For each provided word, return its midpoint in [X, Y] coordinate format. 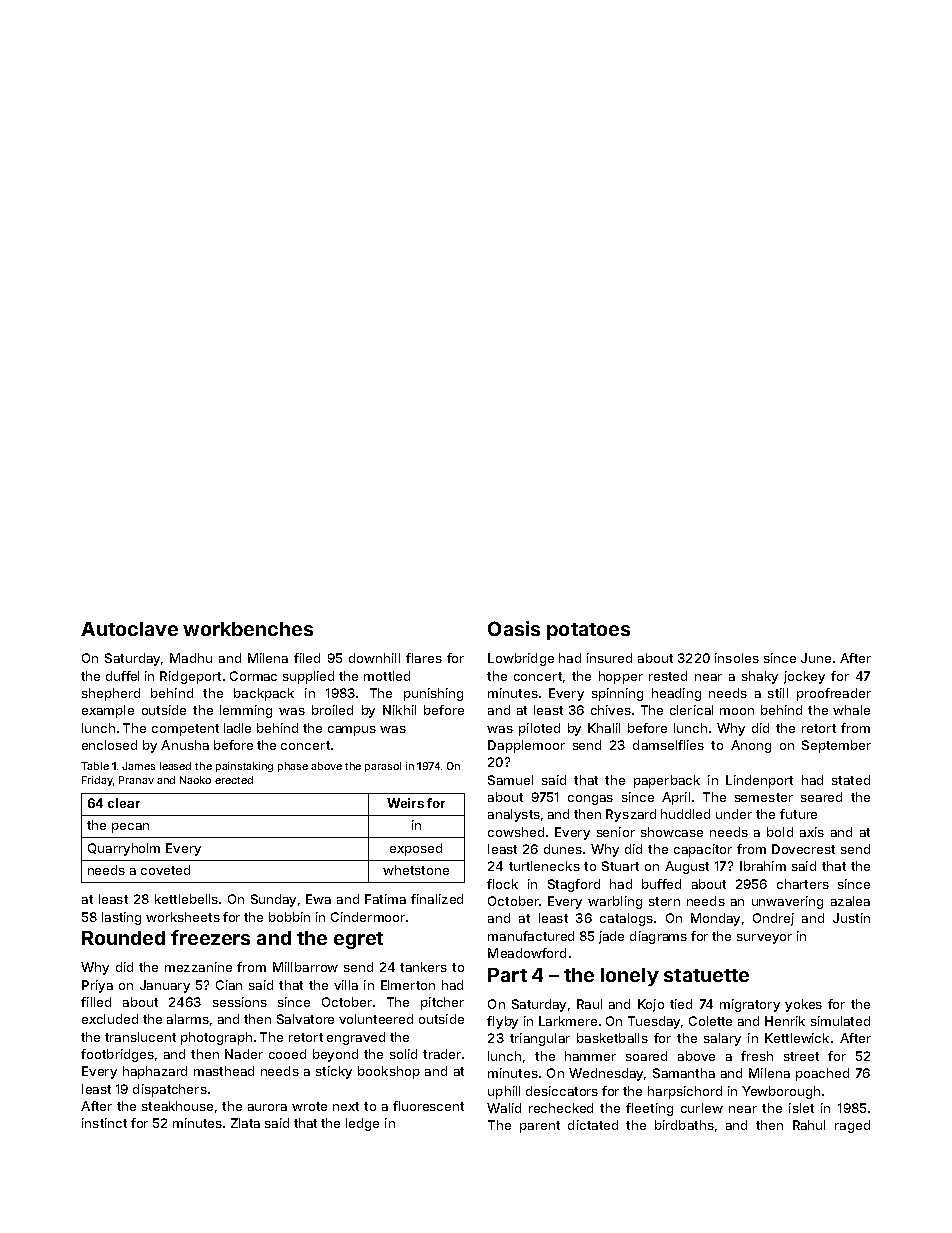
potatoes [588, 631]
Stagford [574, 885]
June [816, 658]
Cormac [253, 676]
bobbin [289, 917]
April [676, 798]
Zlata [245, 1123]
